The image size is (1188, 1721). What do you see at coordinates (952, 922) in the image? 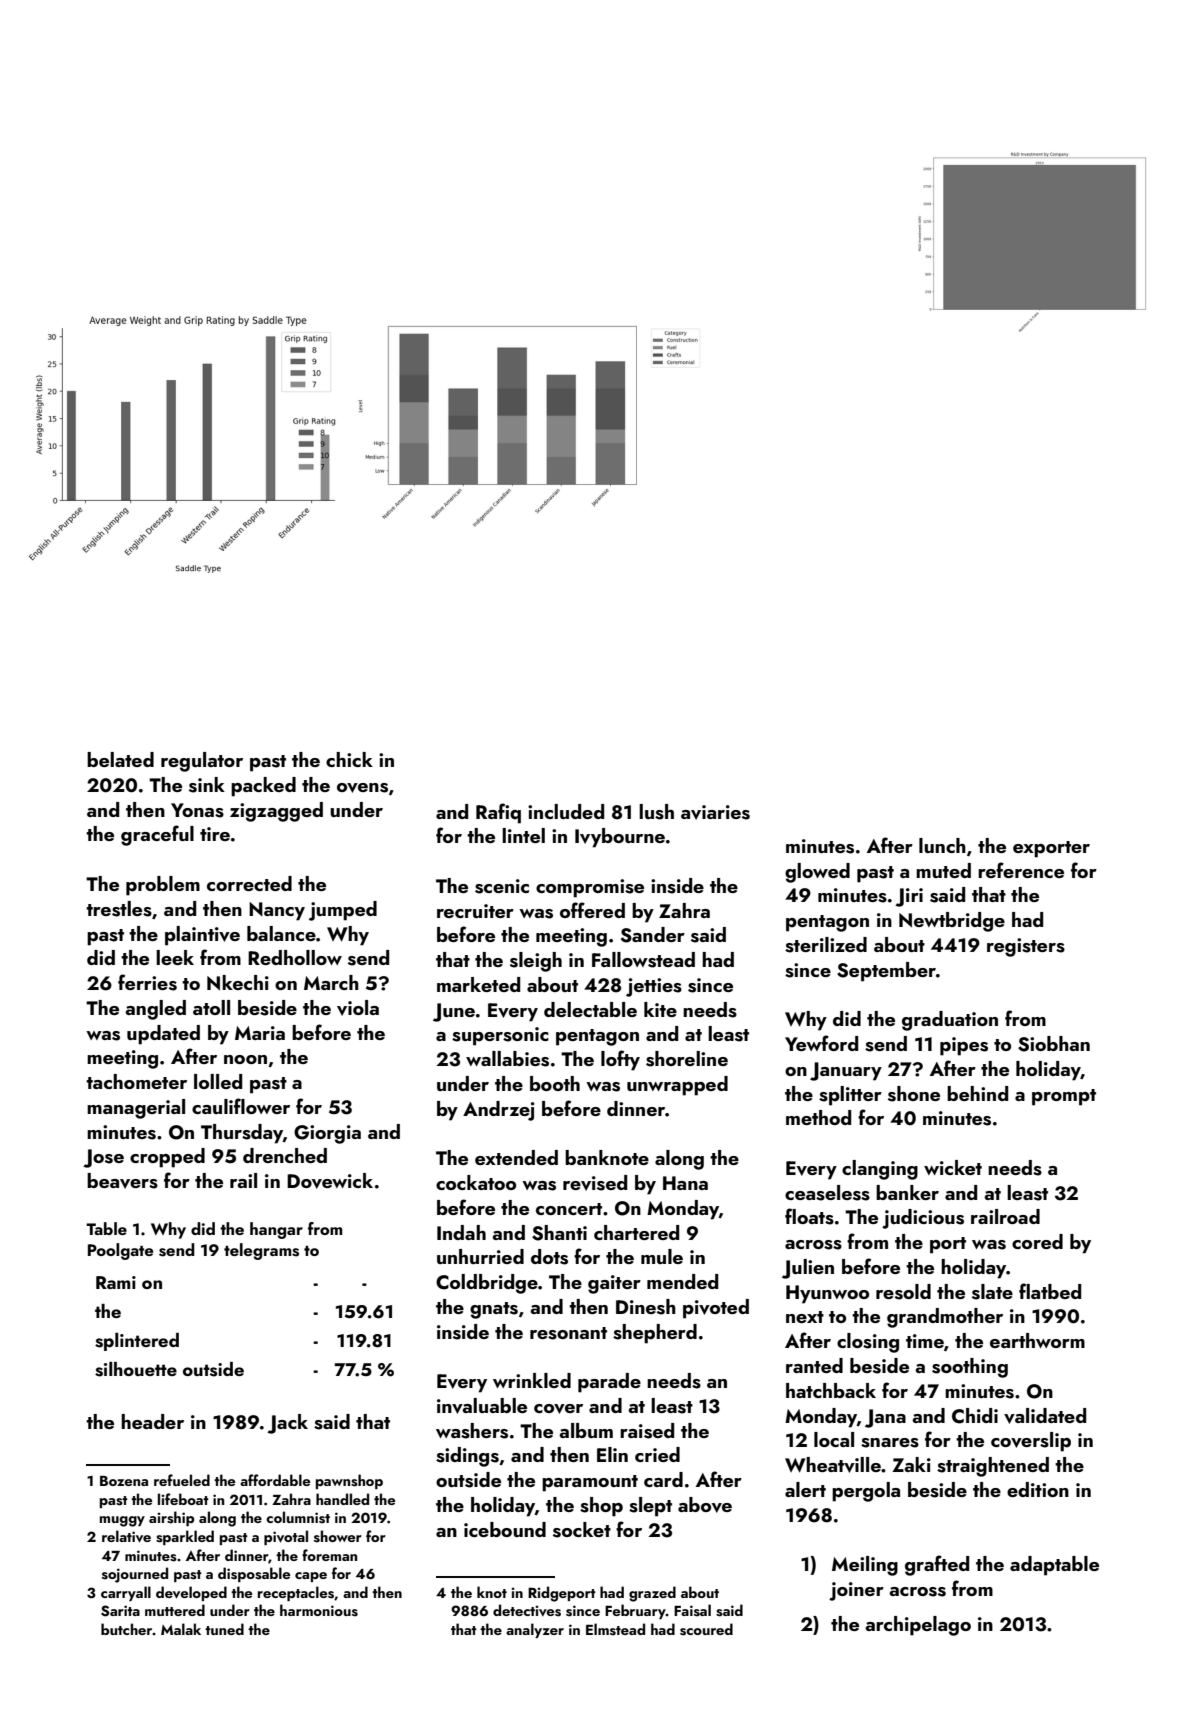
I see `Newtbridge` at bounding box center [952, 922].
